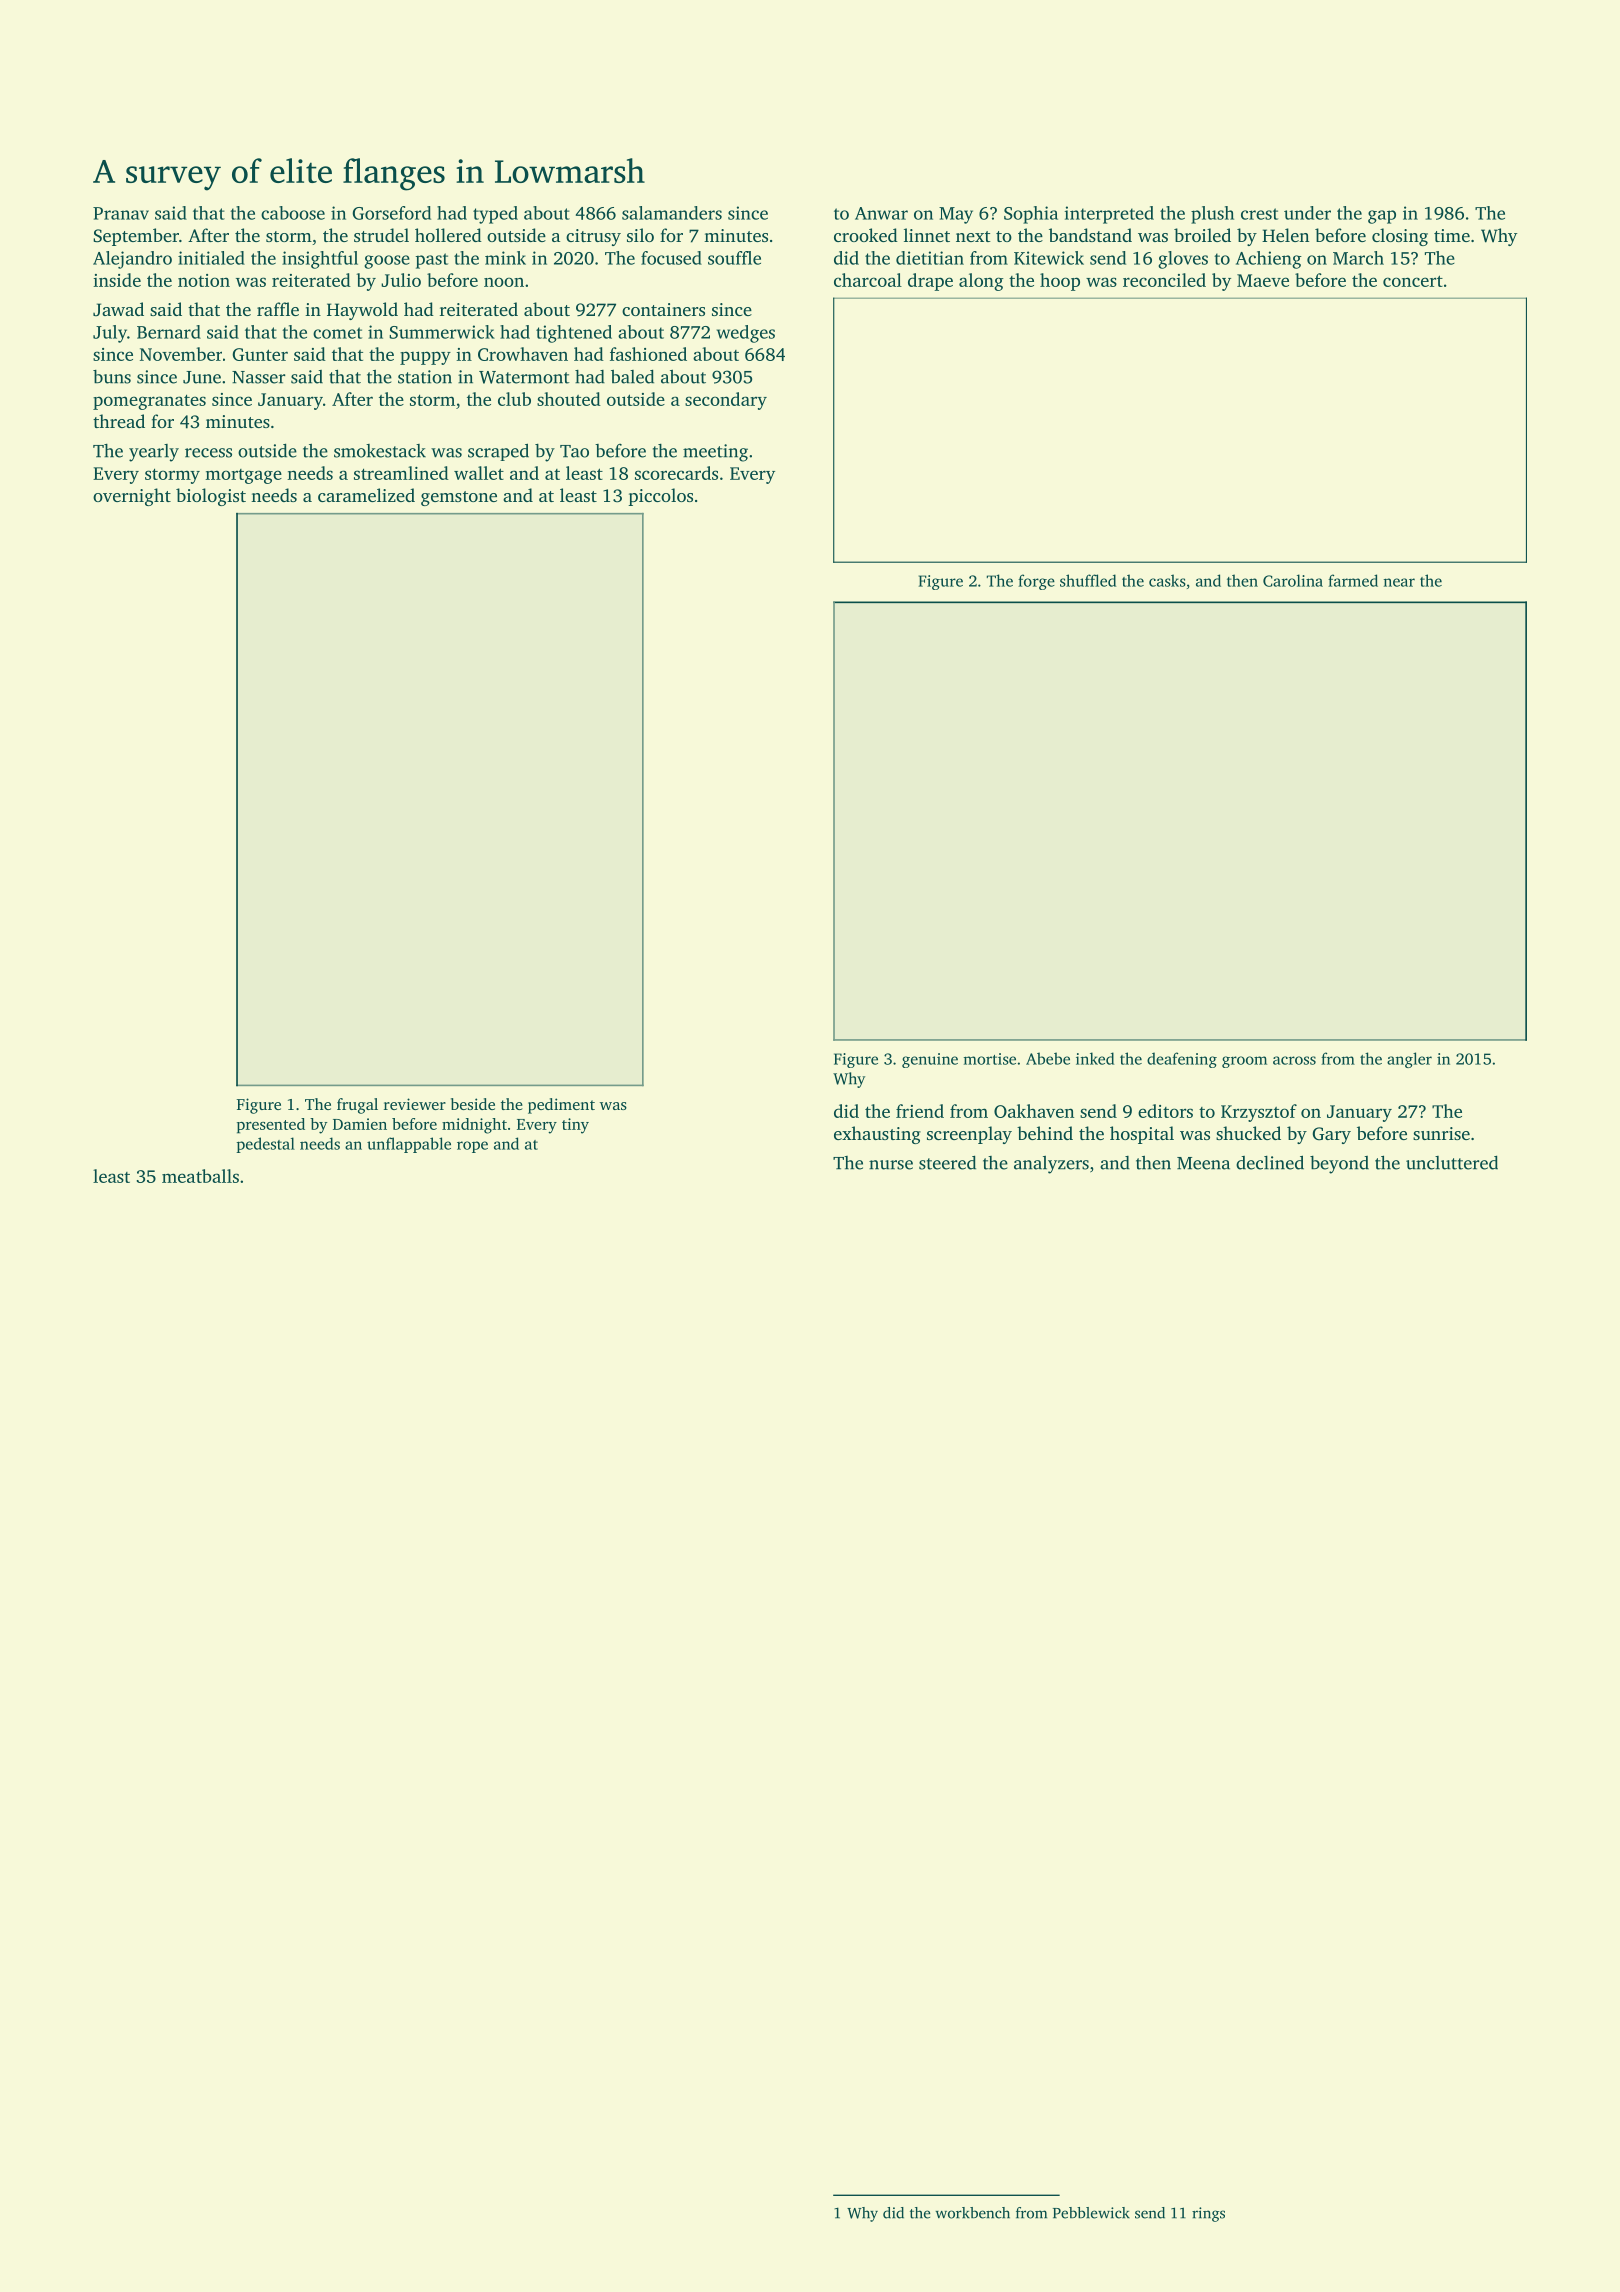 This document has width=1620, height=2292. I want to click on gap, so click(1382, 217).
